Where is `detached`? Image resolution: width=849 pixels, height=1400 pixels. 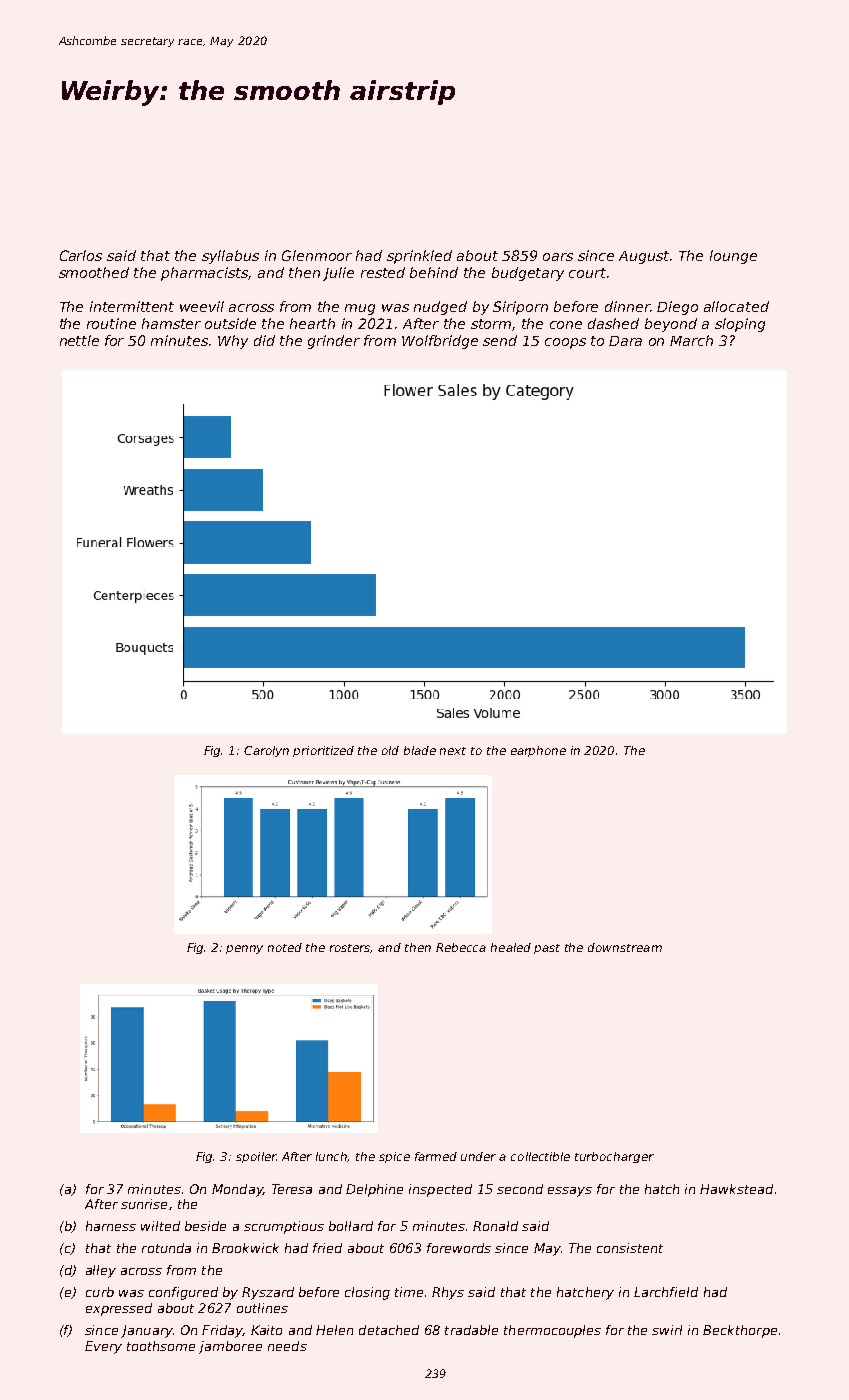 detached is located at coordinates (389, 1330).
